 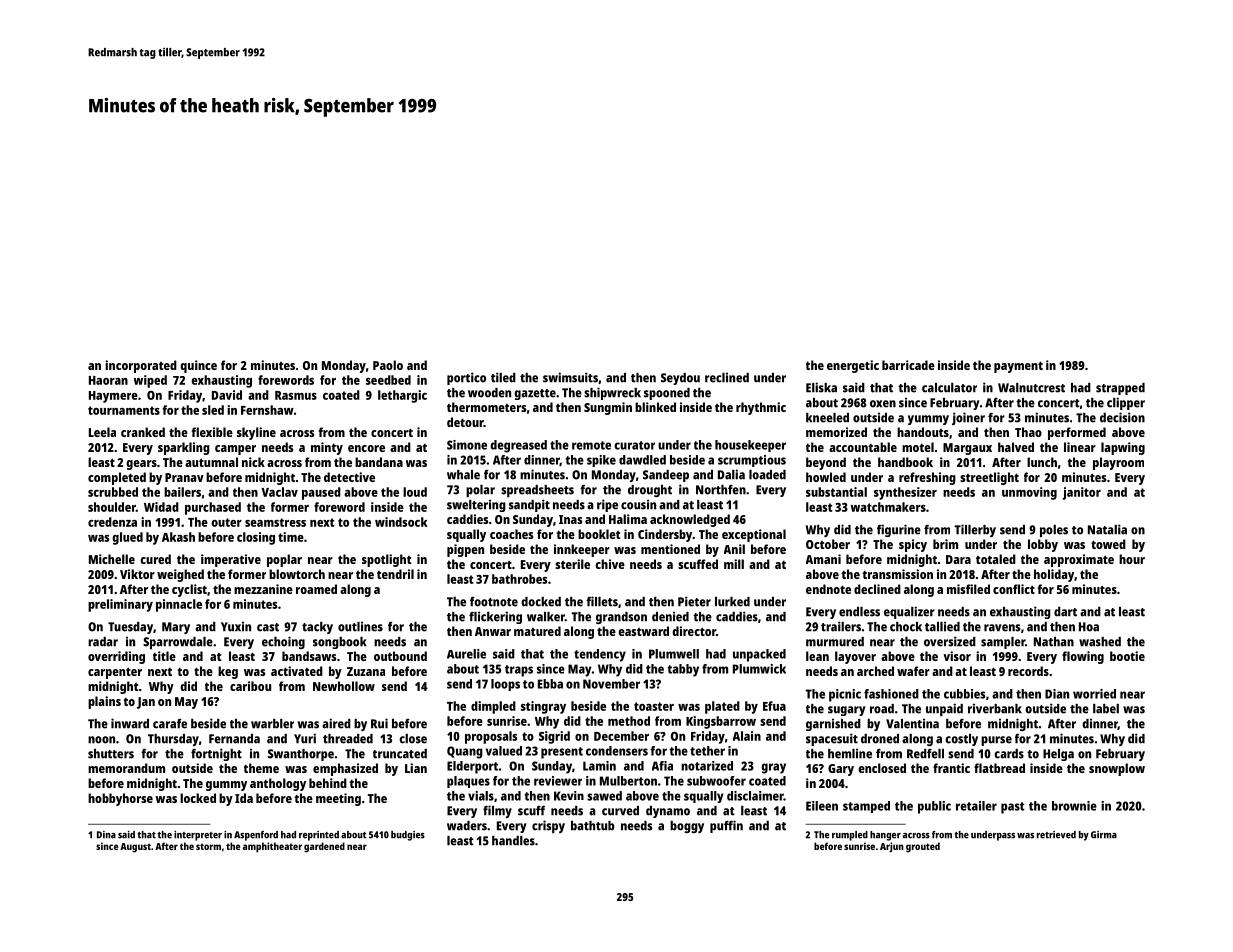 I want to click on Viktor, so click(x=137, y=574).
